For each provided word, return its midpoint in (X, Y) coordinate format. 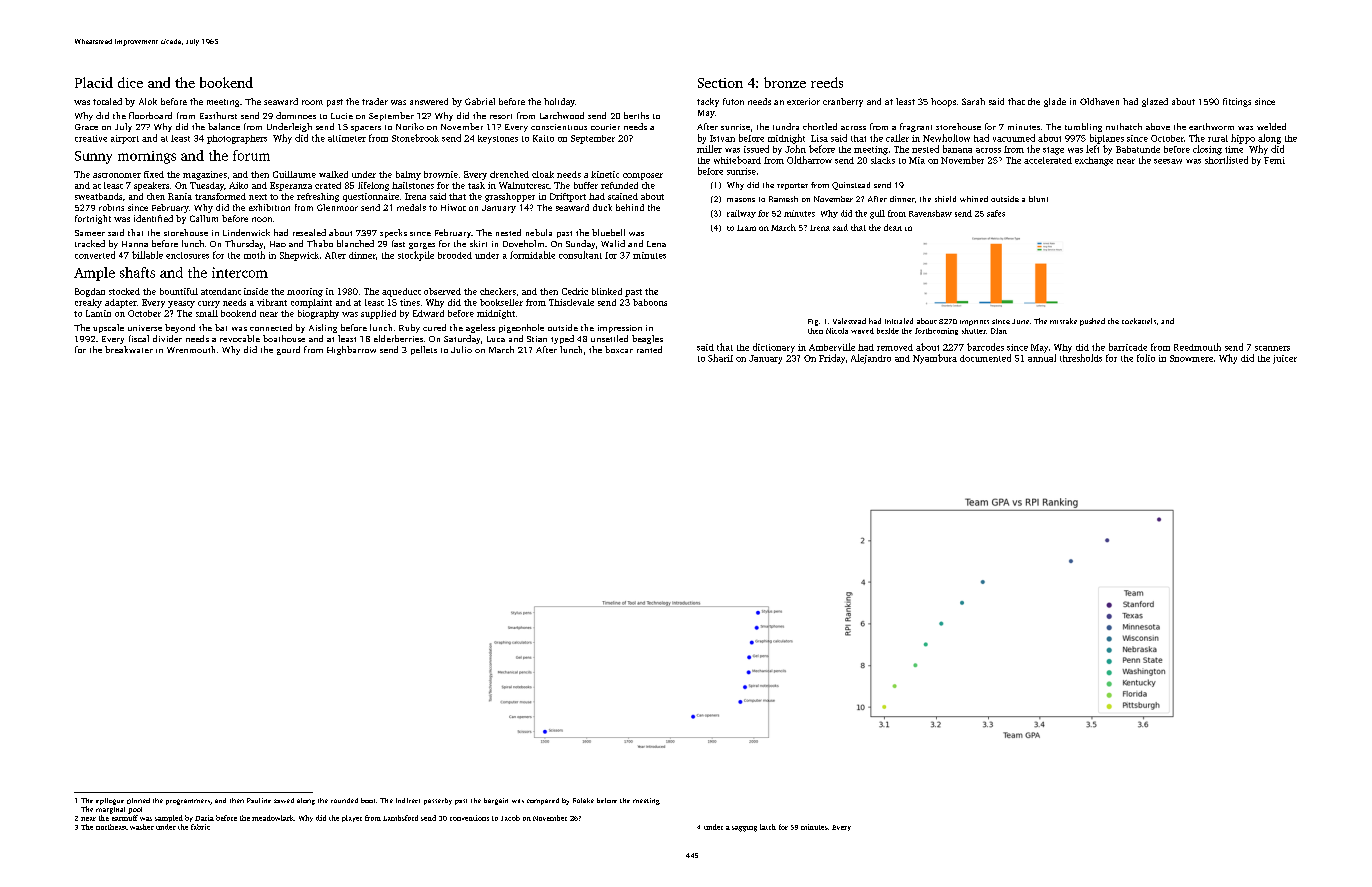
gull (877, 214)
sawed (284, 800)
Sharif (720, 358)
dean (893, 227)
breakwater (129, 349)
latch (768, 827)
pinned (138, 801)
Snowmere (1191, 358)
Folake (583, 800)
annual (1042, 358)
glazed (1155, 102)
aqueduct (401, 292)
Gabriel (480, 101)
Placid (94, 82)
